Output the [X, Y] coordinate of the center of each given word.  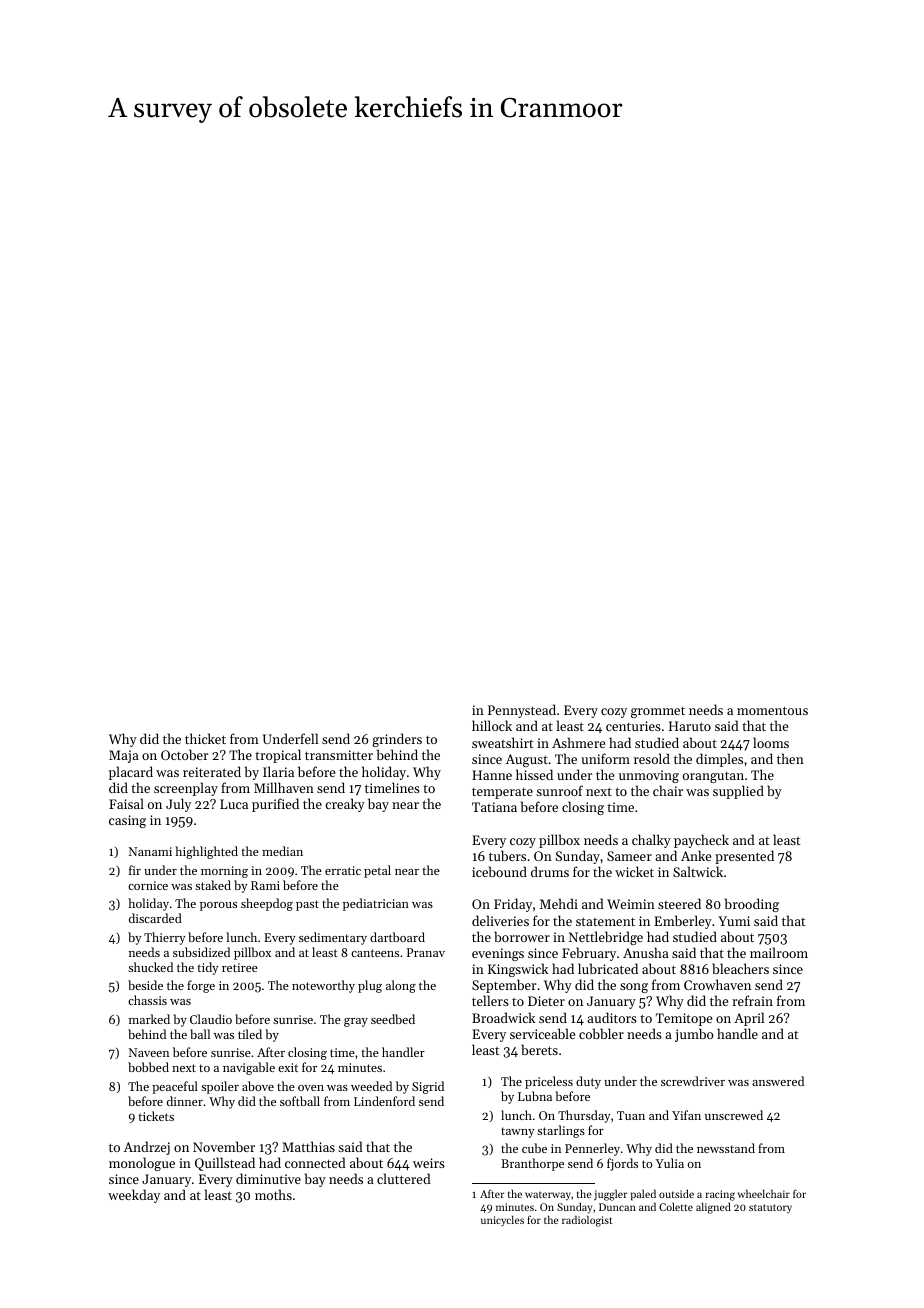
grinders [397, 740]
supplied [738, 792]
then [790, 758]
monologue [142, 1164]
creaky [345, 805]
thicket [205, 738]
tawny [518, 1132]
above [258, 1086]
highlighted [206, 852]
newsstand [726, 1148]
